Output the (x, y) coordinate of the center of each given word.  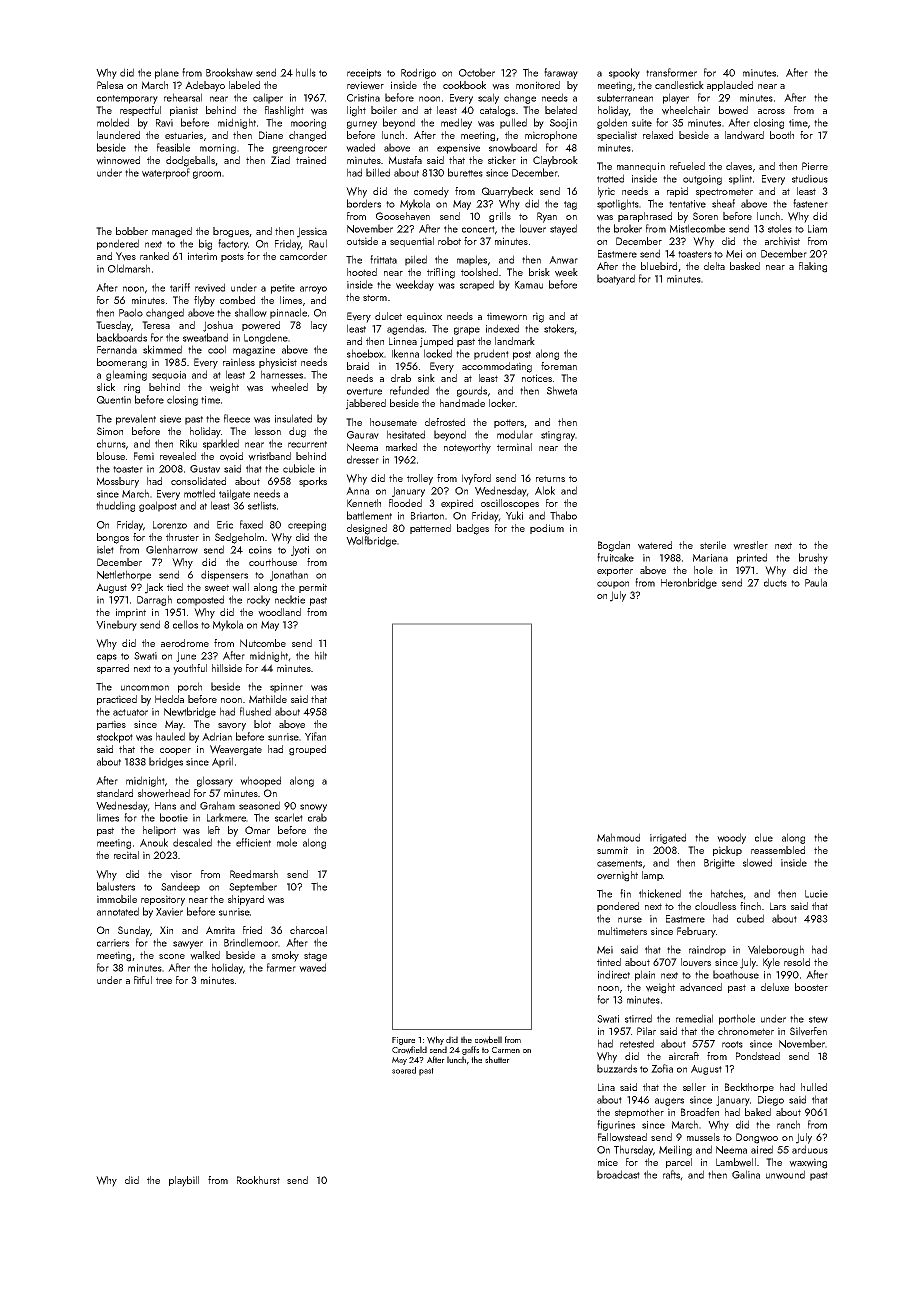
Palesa (110, 85)
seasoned (259, 805)
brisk (539, 272)
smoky (285, 956)
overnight (617, 876)
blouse (111, 456)
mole (287, 842)
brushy (813, 558)
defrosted (445, 422)
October (477, 72)
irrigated (668, 838)
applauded (730, 86)
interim (202, 256)
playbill (184, 1181)
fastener (810, 203)
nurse (630, 920)
